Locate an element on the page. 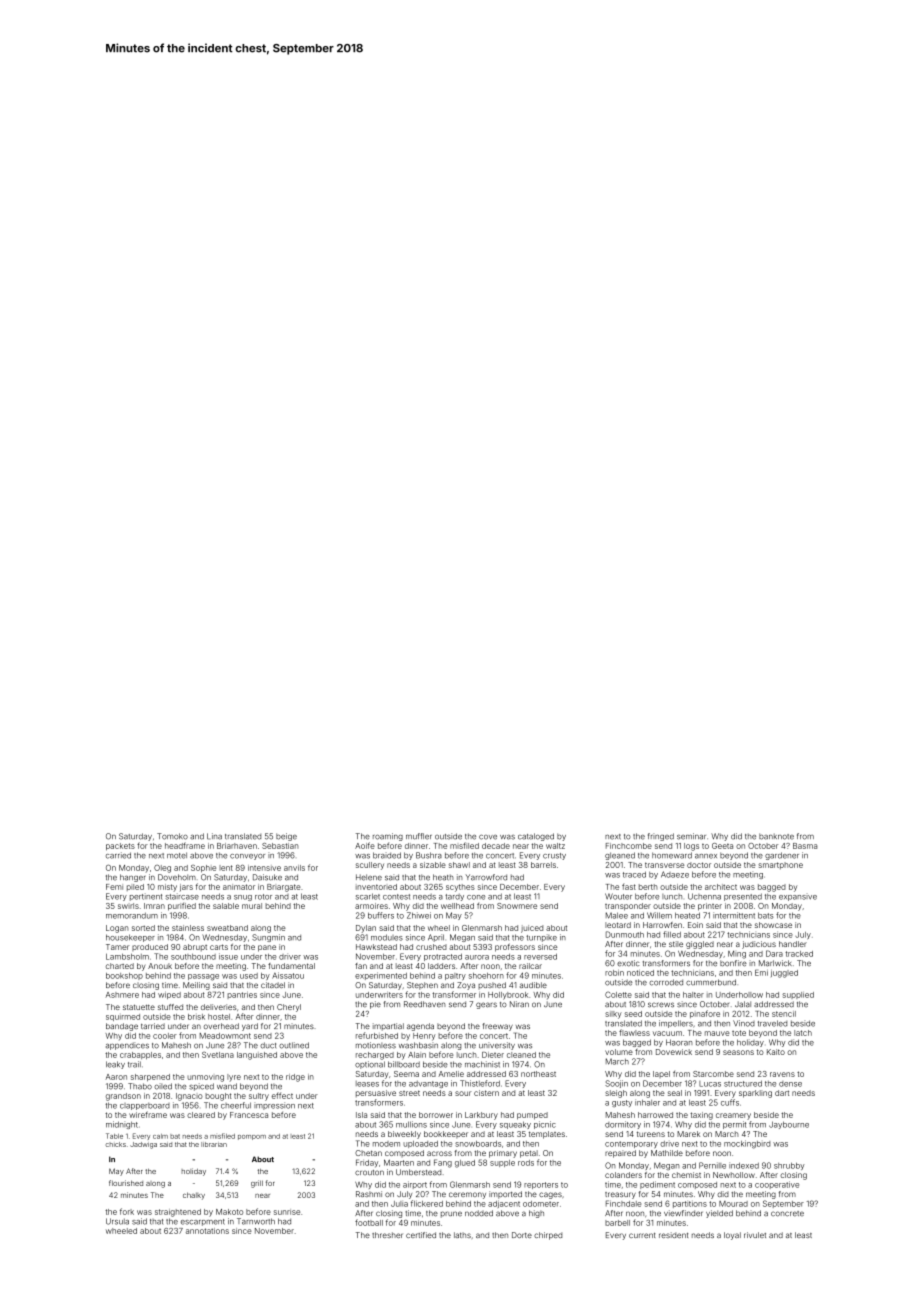  fringed is located at coordinates (661, 837).
